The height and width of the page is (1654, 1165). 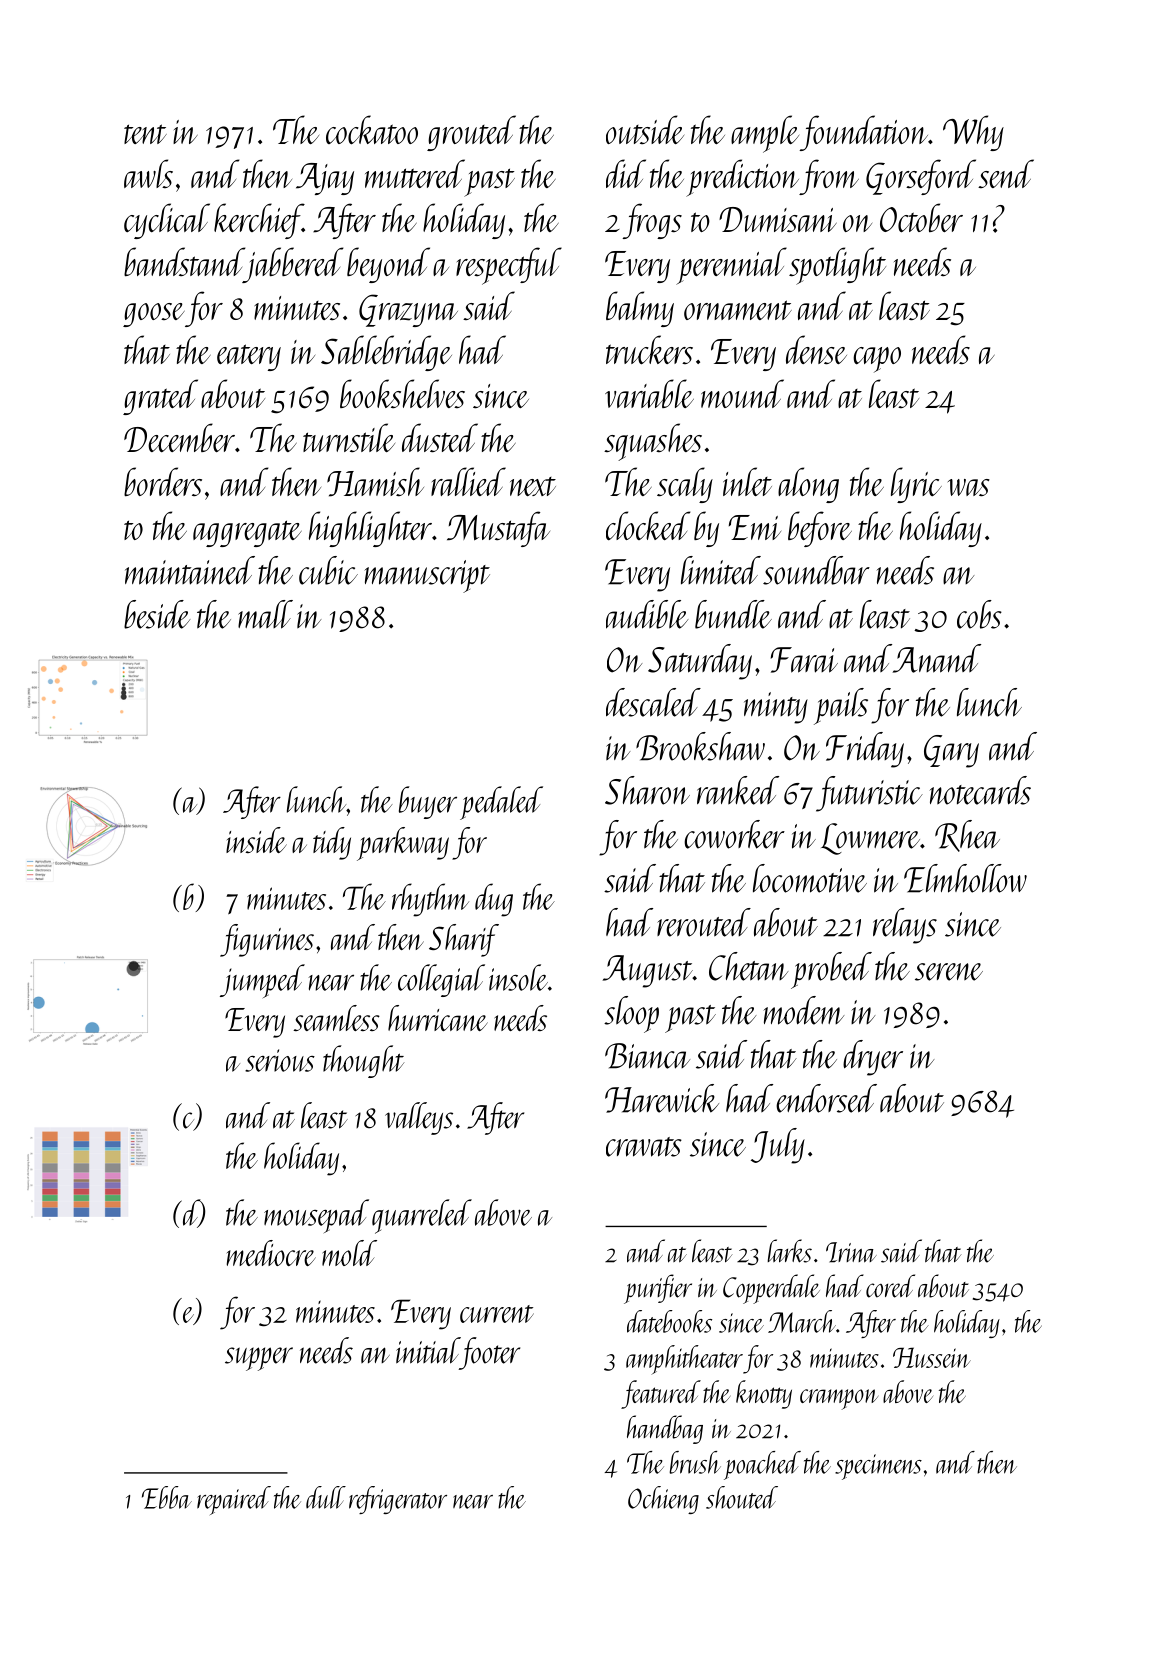 I want to click on Ebba, so click(x=167, y=1497).
